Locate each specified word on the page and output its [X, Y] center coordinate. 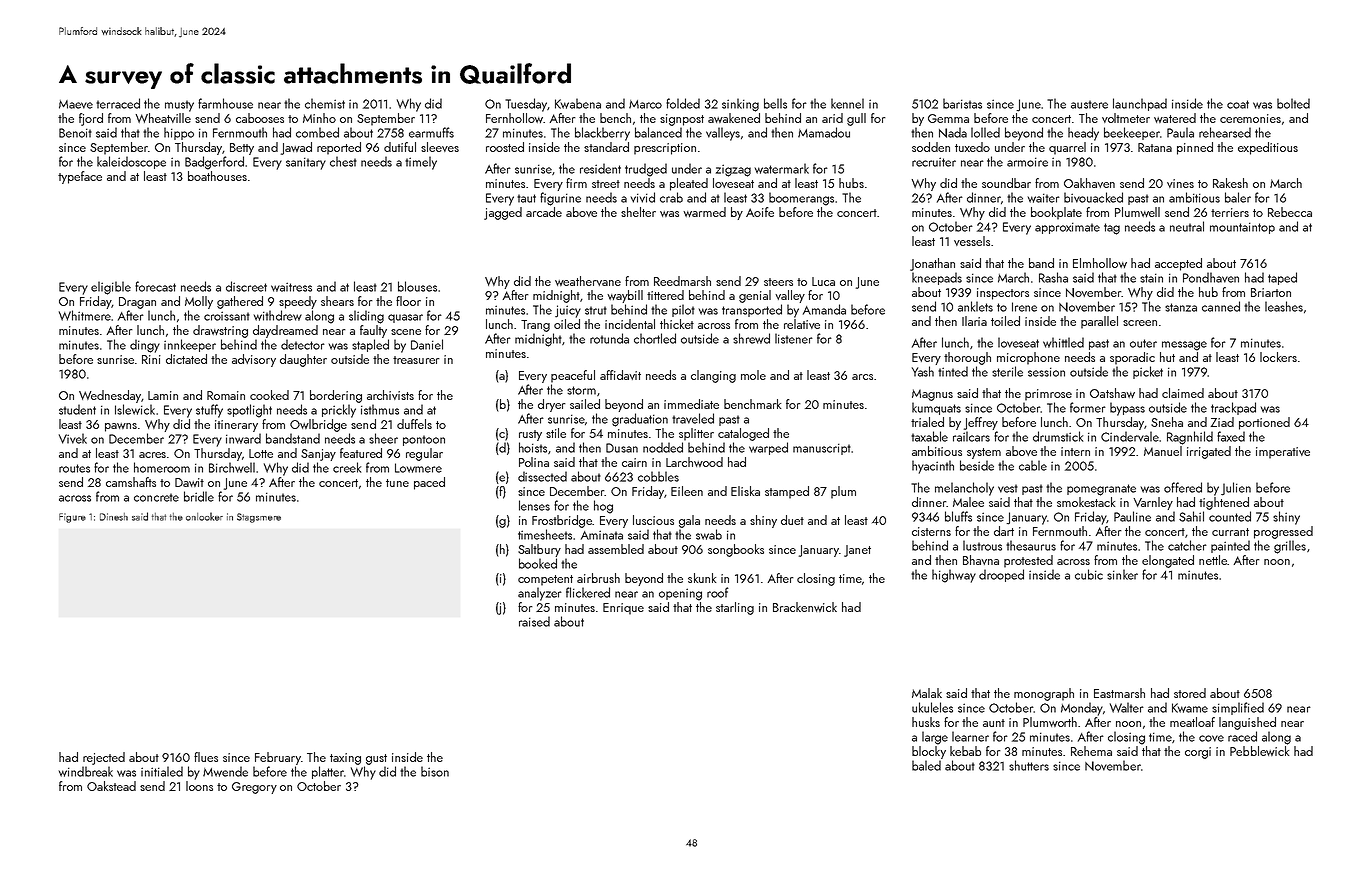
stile [556, 433]
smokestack [1086, 502]
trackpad [1233, 408]
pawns [121, 427]
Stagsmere [259, 518]
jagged [503, 213]
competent [545, 580]
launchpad [1140, 104]
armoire [1027, 162]
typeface [80, 177]
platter [328, 772]
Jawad [296, 148]
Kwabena [578, 103]
